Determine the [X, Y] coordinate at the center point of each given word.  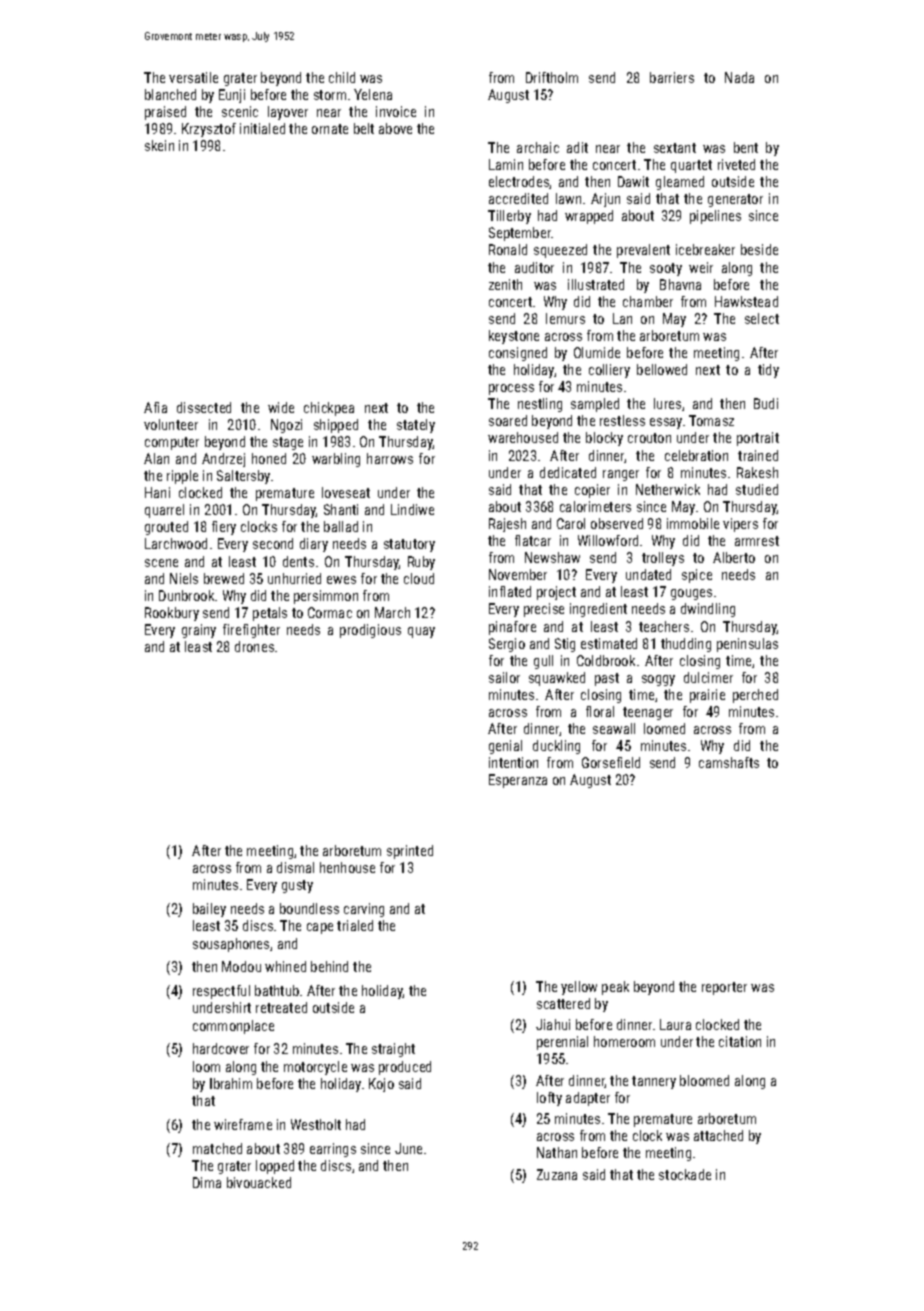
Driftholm [552, 77]
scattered [563, 1003]
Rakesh [757, 472]
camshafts [729, 762]
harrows [390, 458]
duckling [556, 747]
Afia [155, 407]
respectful [221, 992]
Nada [739, 77]
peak [615, 988]
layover [288, 113]
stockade [685, 1174]
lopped [275, 1167]
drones [254, 646]
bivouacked [259, 1182]
